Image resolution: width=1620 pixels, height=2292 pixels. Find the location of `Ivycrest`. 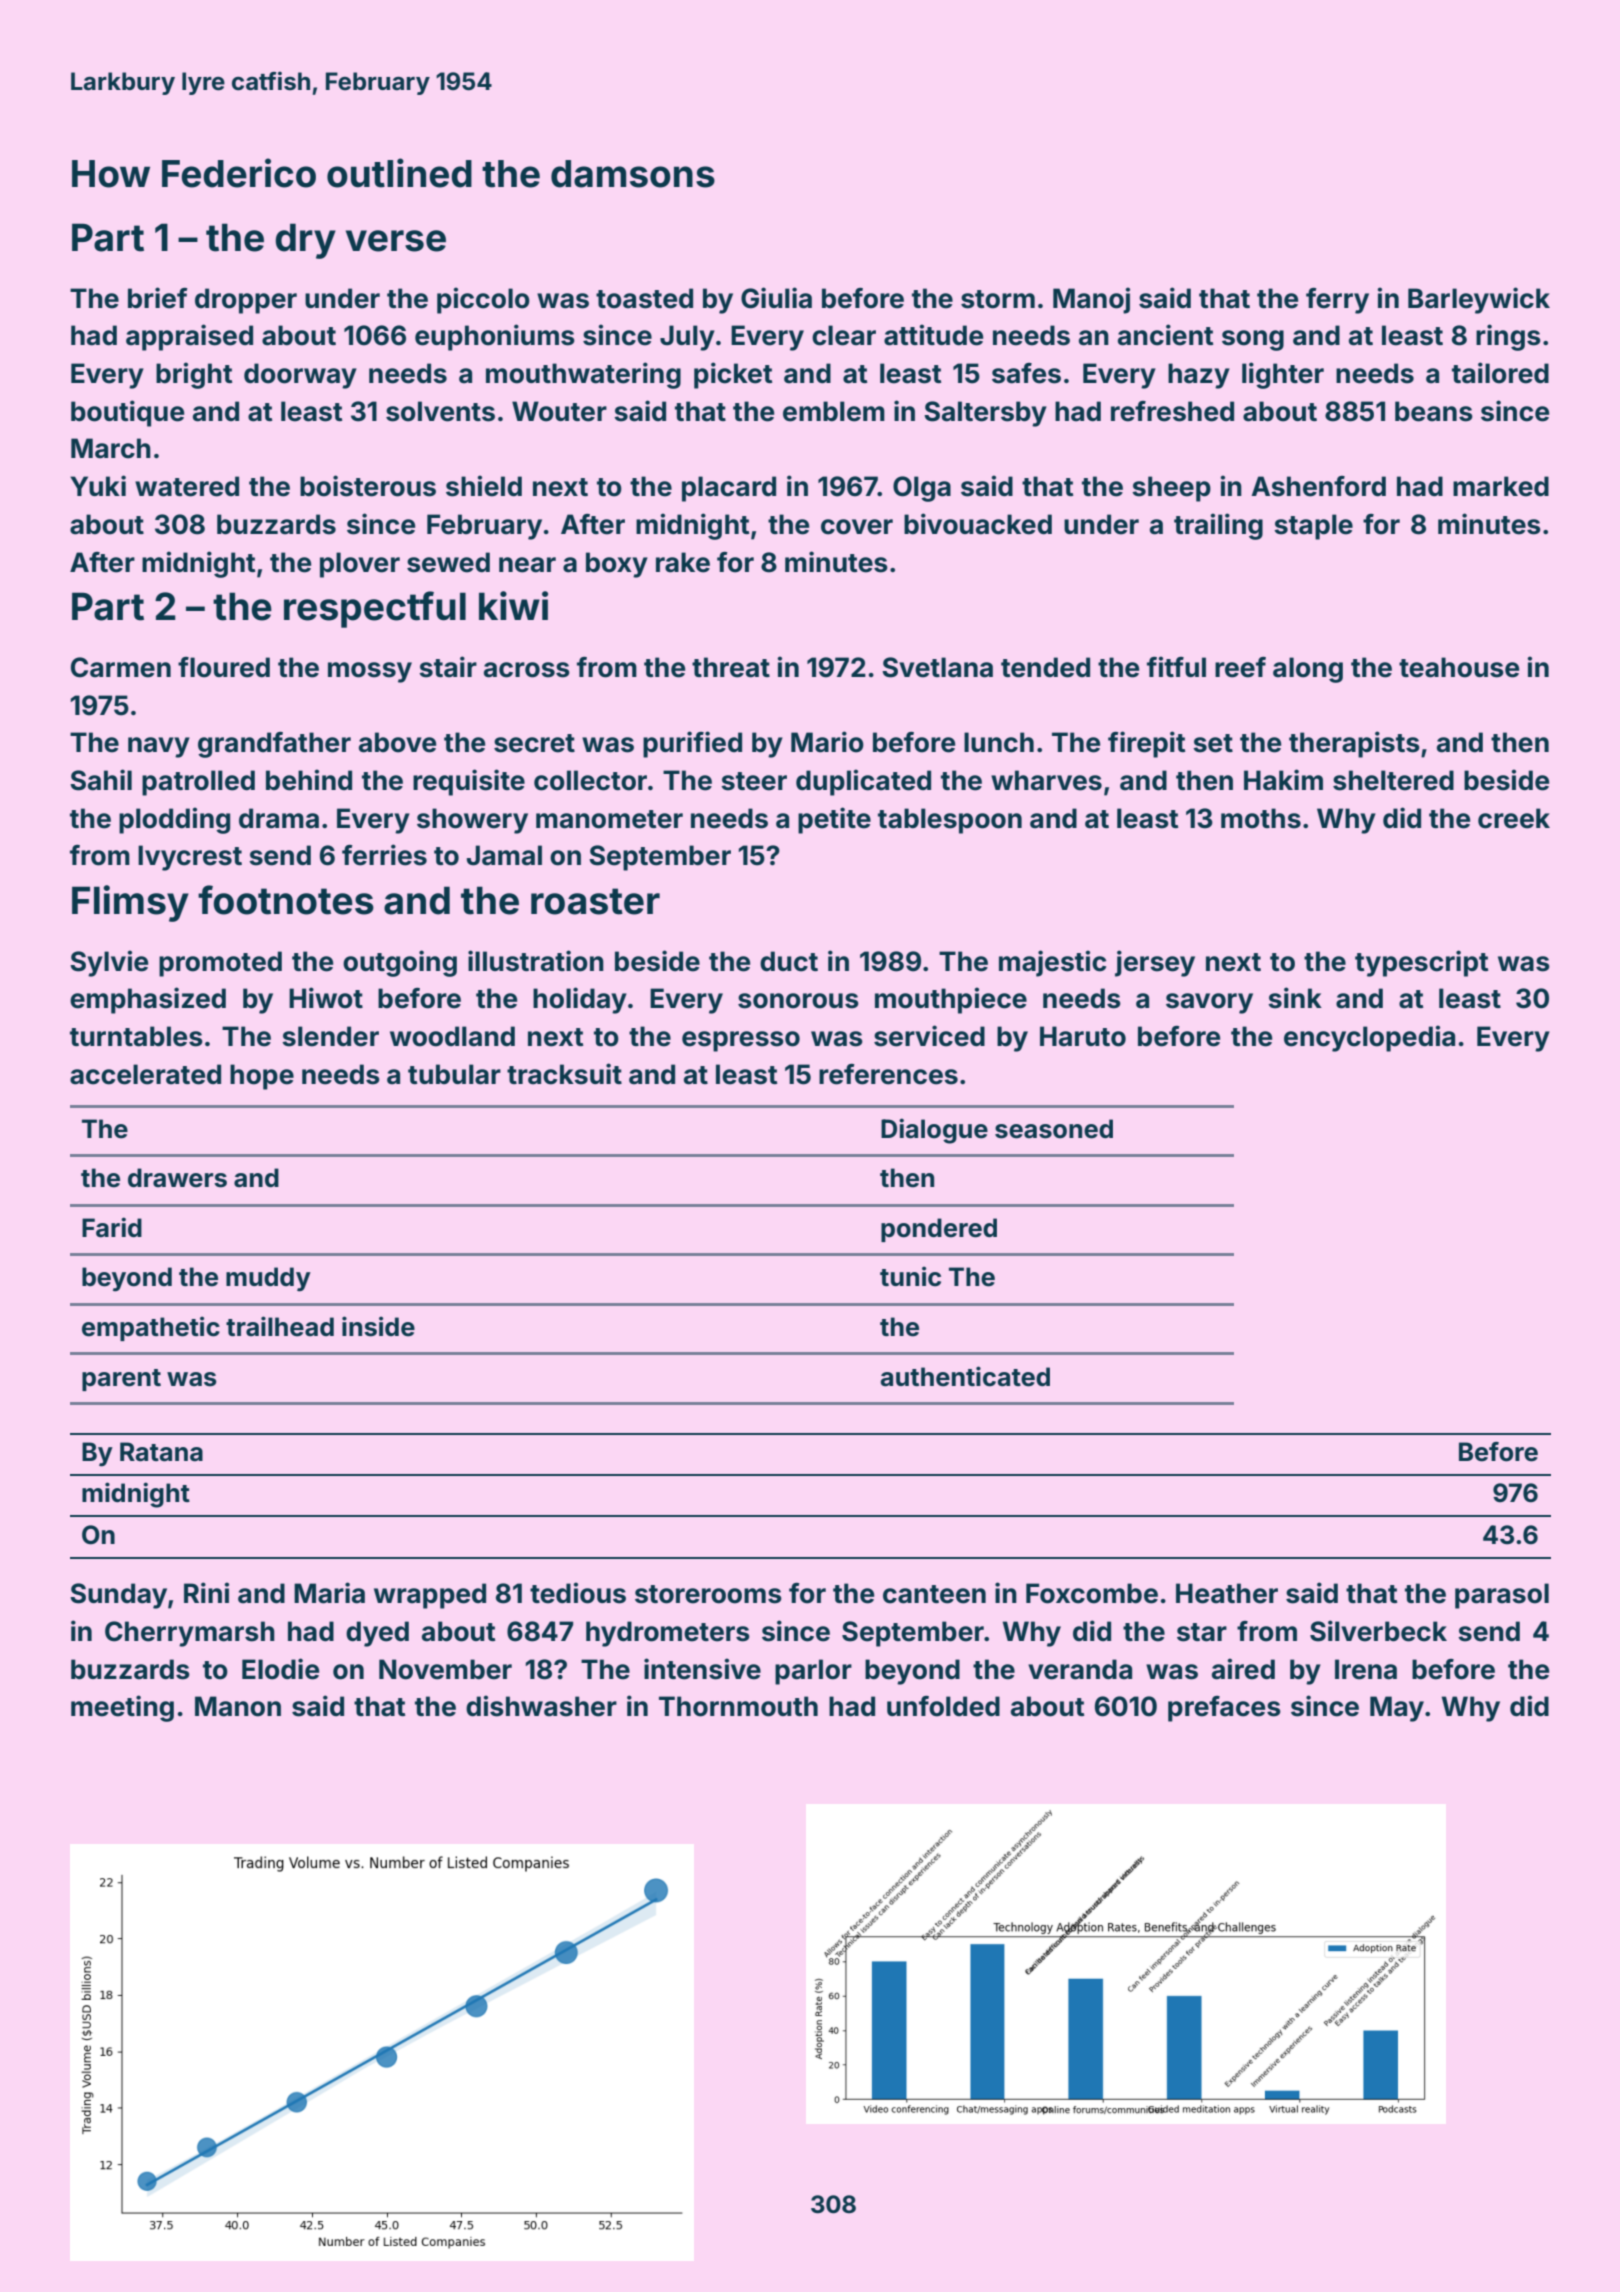

Ivycrest is located at coordinates (190, 858).
